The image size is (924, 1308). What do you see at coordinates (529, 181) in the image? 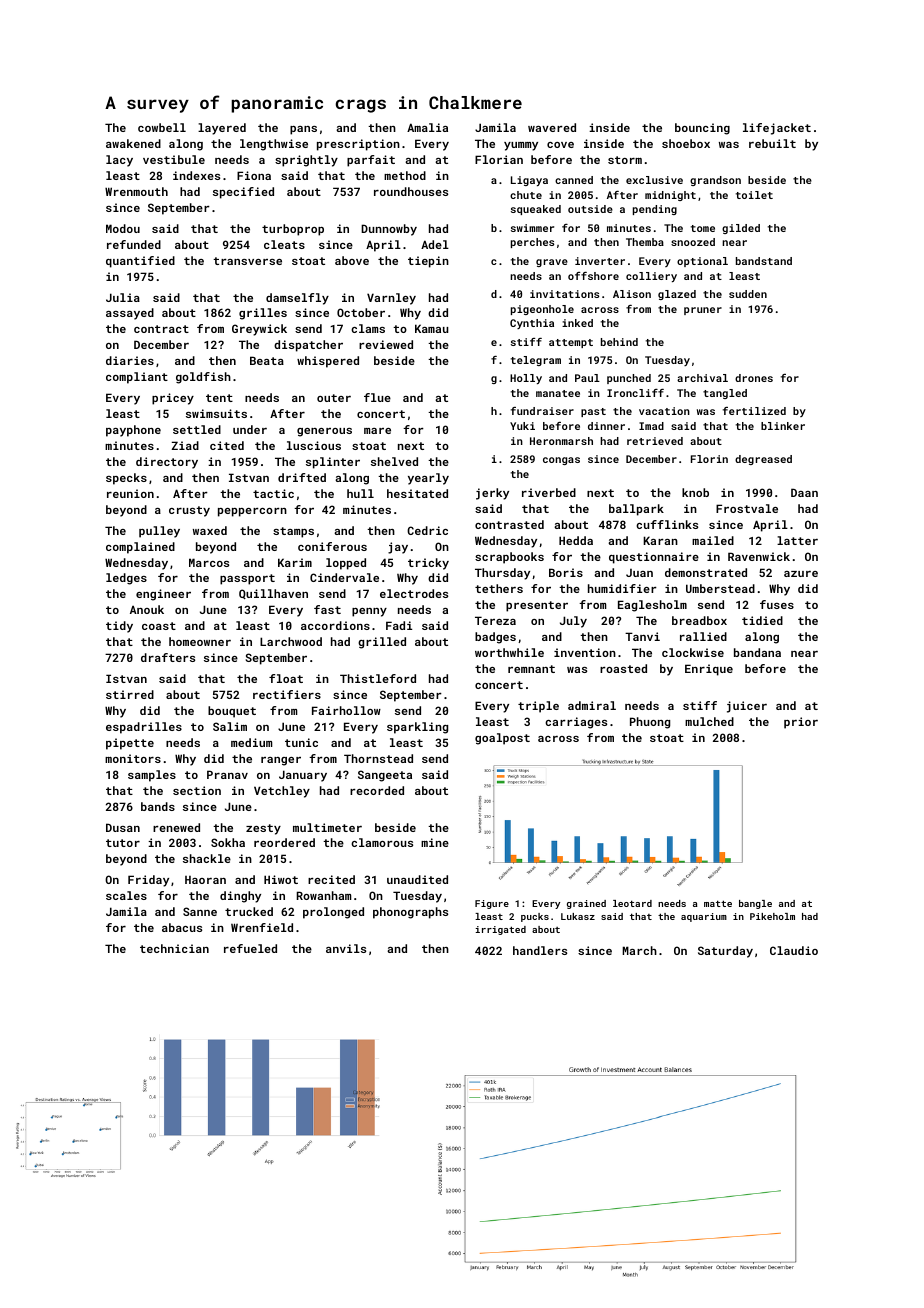
I see `Ligaya` at bounding box center [529, 181].
